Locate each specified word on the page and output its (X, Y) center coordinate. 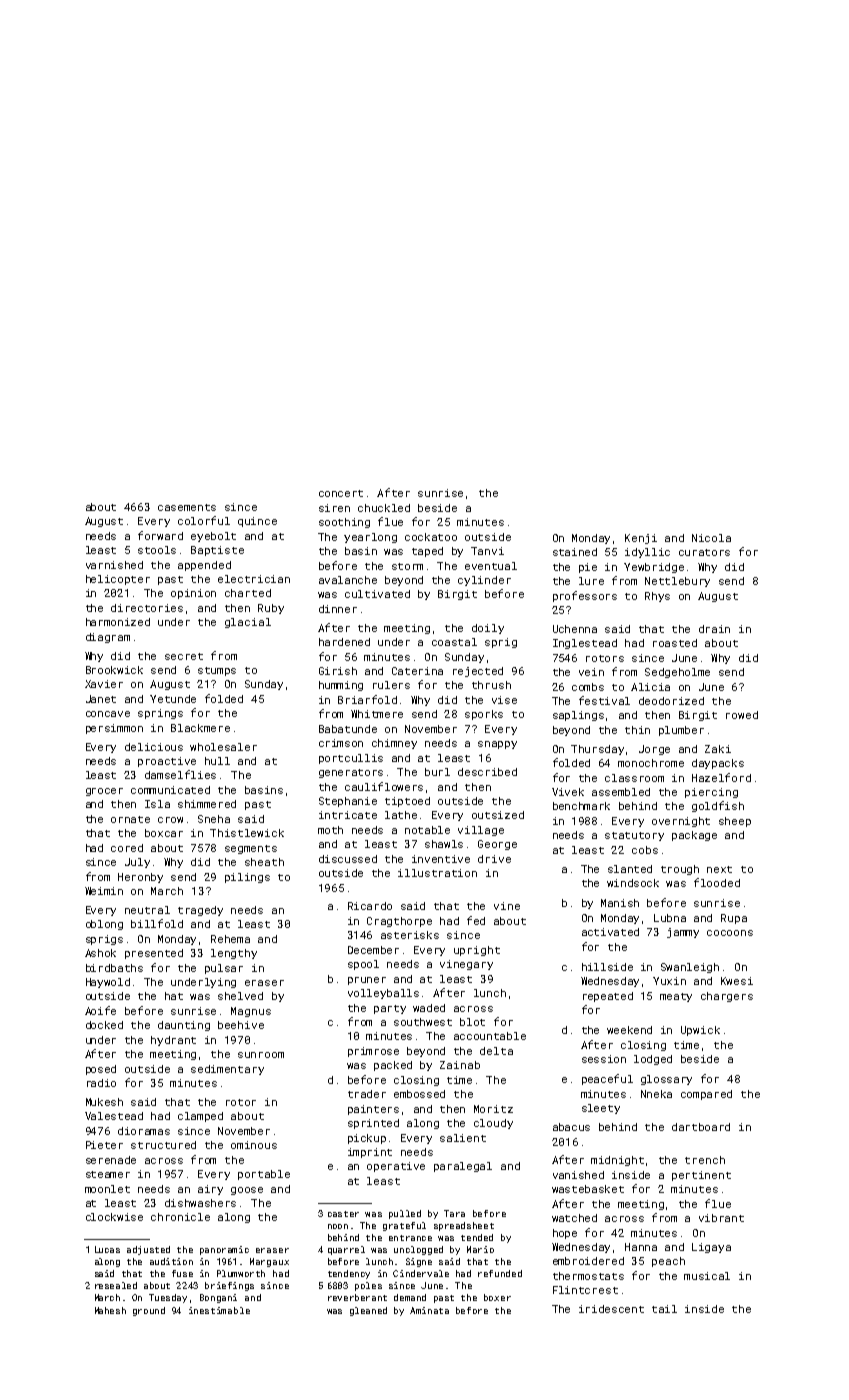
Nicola (711, 538)
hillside (607, 967)
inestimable (219, 1310)
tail (664, 1309)
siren (334, 508)
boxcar (164, 833)
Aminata (429, 1310)
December (373, 950)
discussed (348, 859)
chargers (727, 997)
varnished (114, 565)
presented (154, 954)
